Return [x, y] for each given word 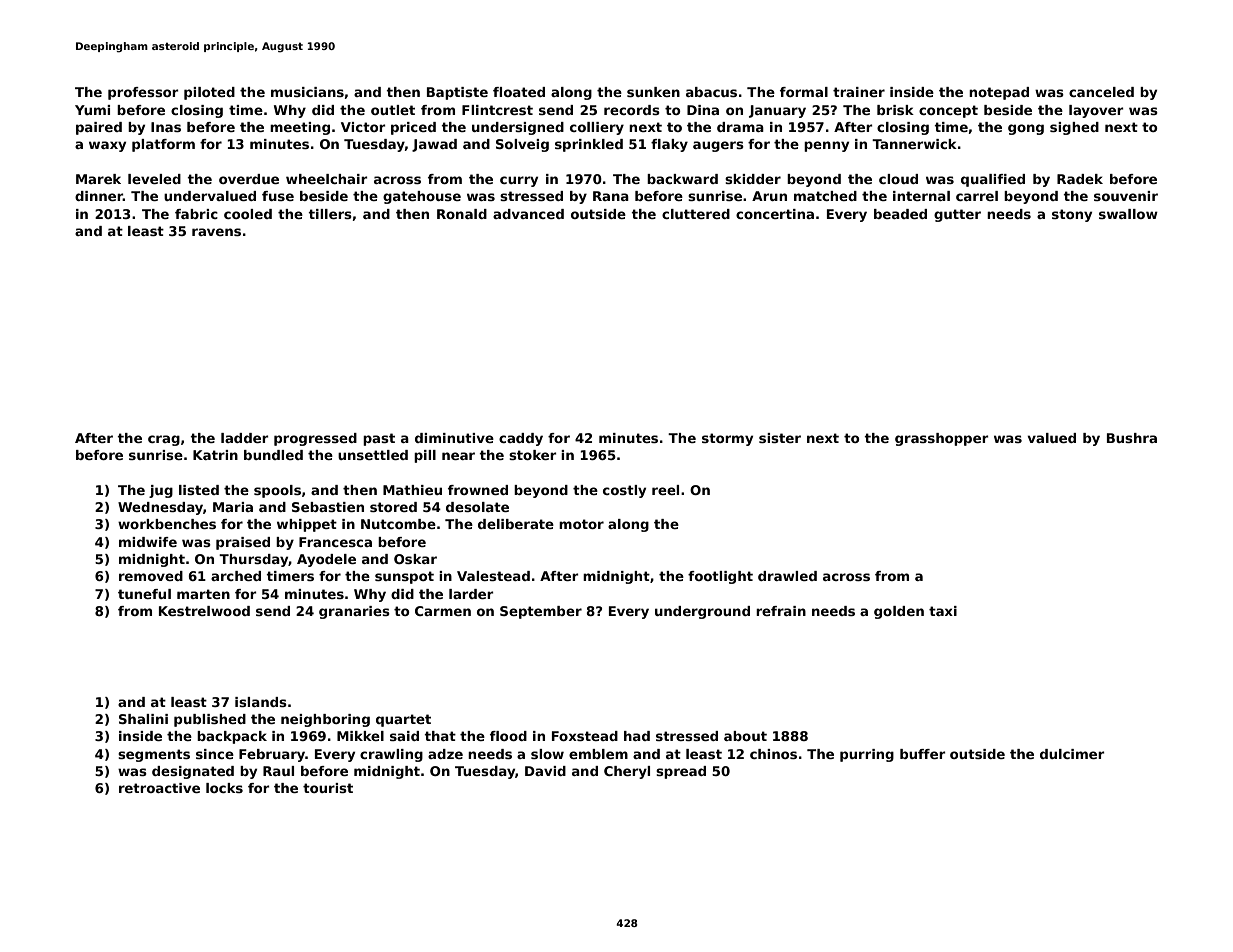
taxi [943, 611]
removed [151, 576]
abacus [711, 92]
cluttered [696, 214]
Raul [278, 771]
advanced [528, 214]
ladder [245, 438]
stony [1072, 215]
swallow [1128, 214]
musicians [307, 92]
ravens [216, 232]
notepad [999, 93]
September [541, 612]
